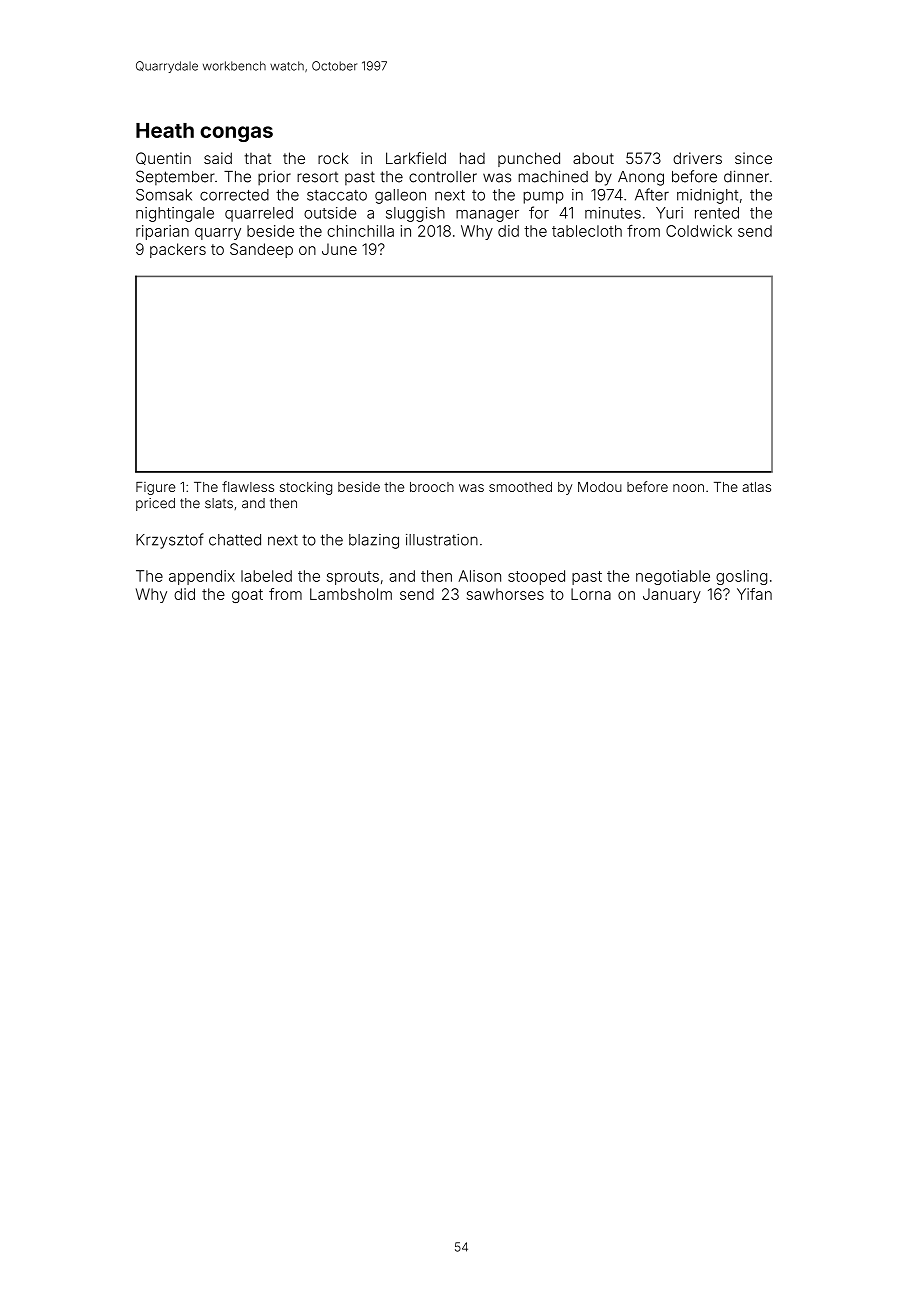 The height and width of the screenshot is (1316, 908). Describe the element at coordinates (587, 231) in the screenshot. I see `tablecloth` at that location.
